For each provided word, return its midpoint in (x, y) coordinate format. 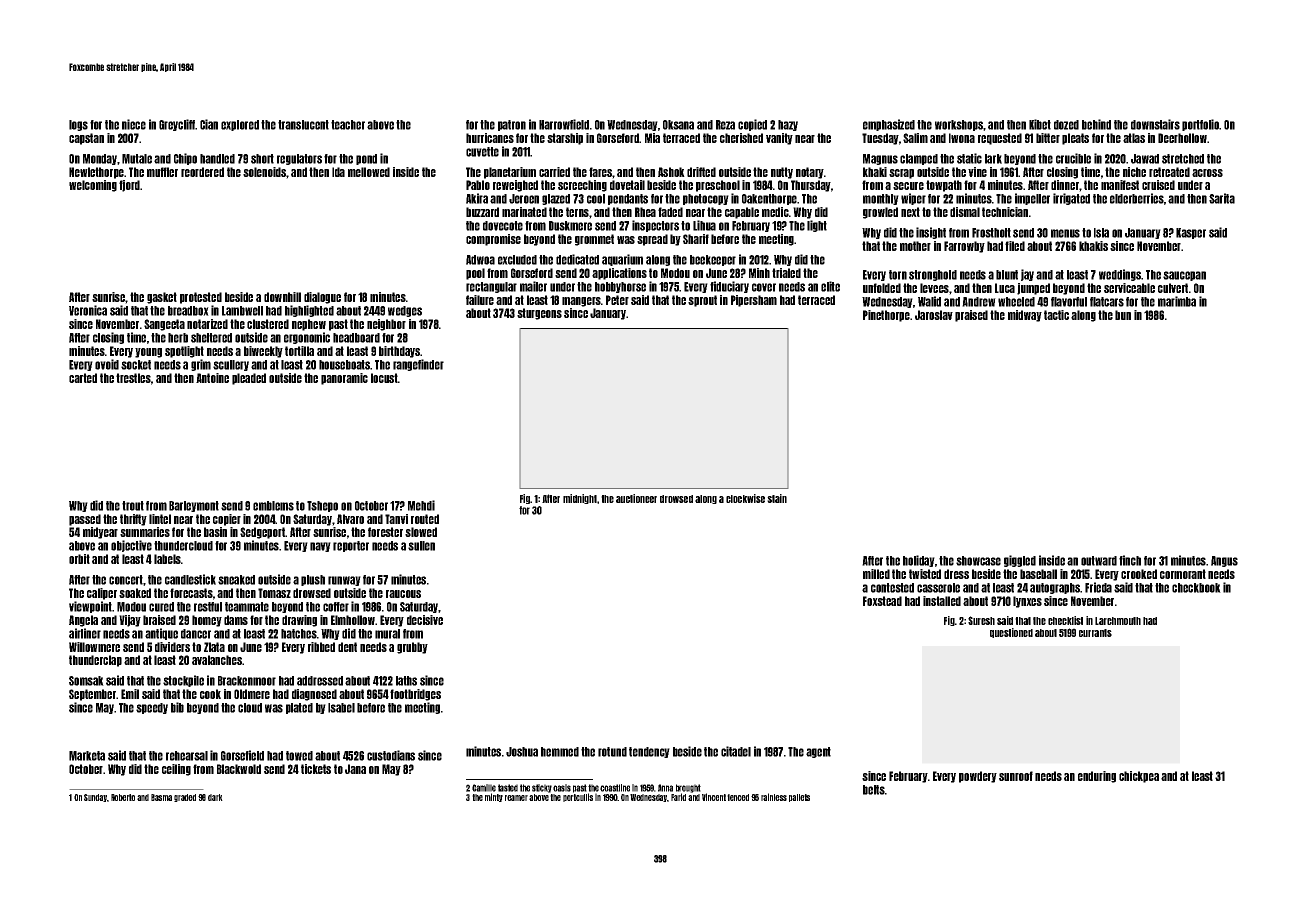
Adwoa (480, 260)
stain (777, 498)
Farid (678, 797)
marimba (1177, 301)
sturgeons (539, 314)
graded (185, 798)
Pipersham (754, 301)
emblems (273, 506)
